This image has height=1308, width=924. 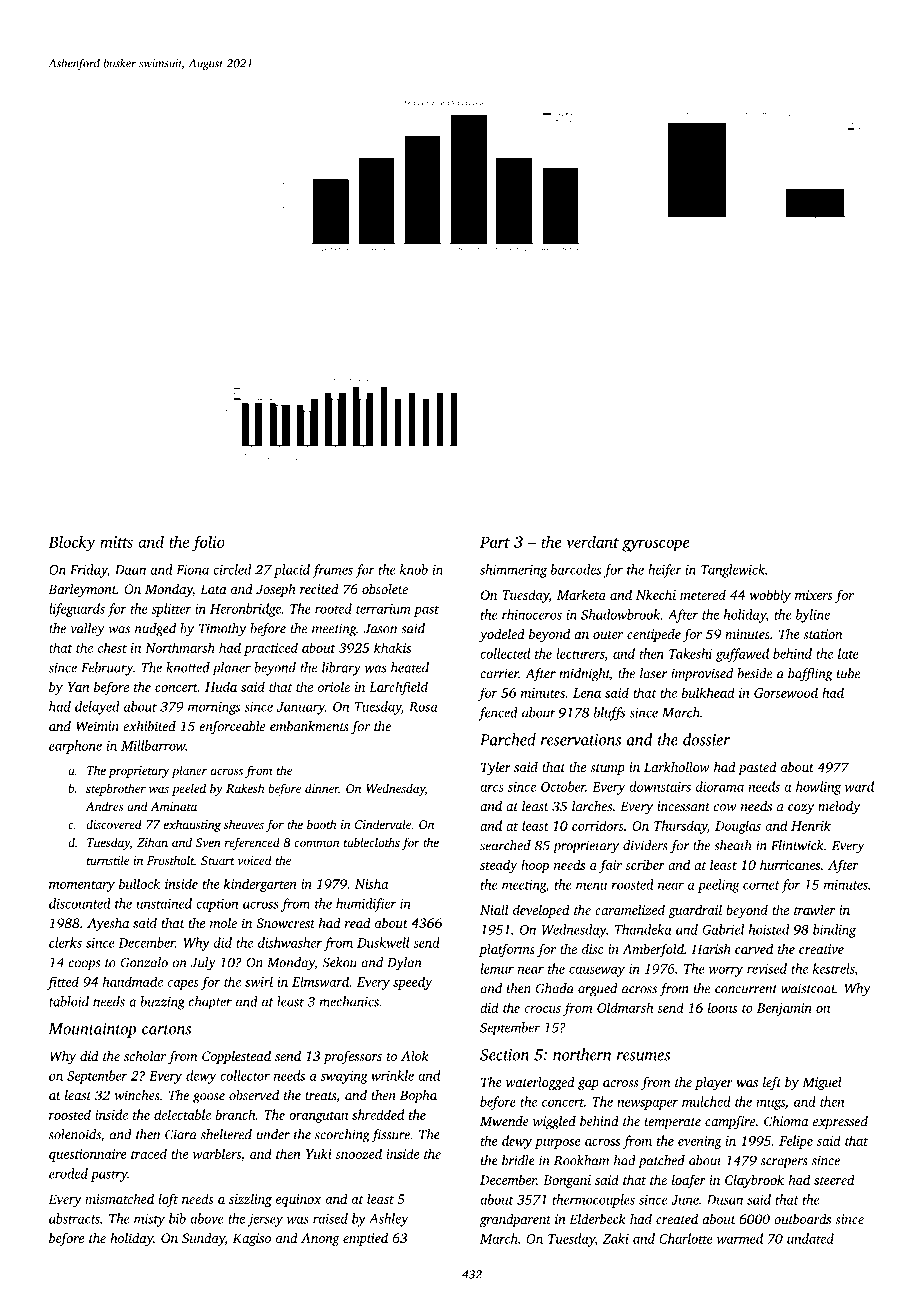 What do you see at coordinates (592, 541) in the image?
I see `verdant` at bounding box center [592, 541].
